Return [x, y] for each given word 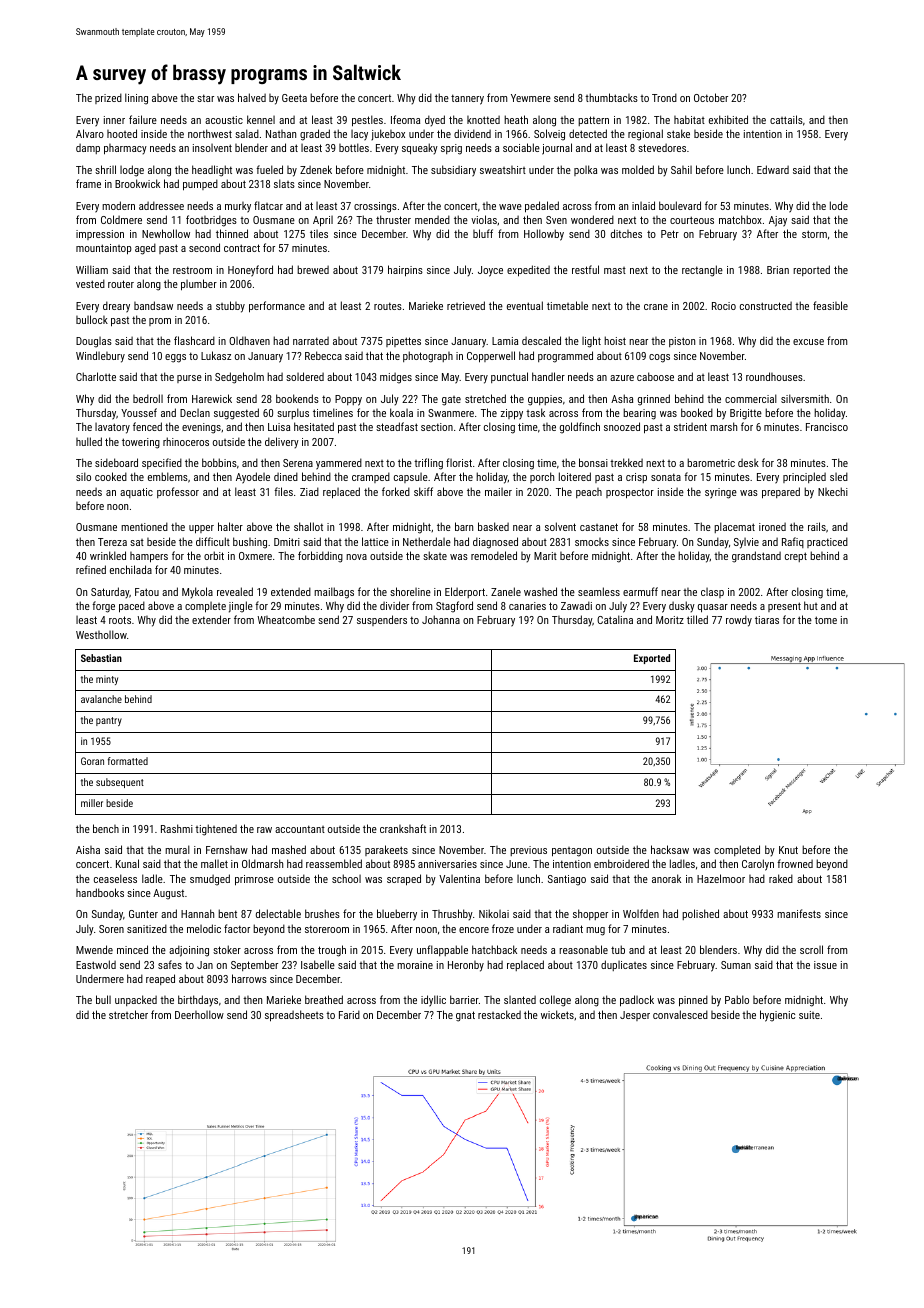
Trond [664, 97]
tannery [467, 99]
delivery [282, 443]
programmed [565, 357]
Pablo [737, 999]
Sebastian [101, 658]
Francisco [827, 427]
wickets [557, 1014]
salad [247, 133]
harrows [249, 978]
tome [826, 620]
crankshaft [403, 828]
